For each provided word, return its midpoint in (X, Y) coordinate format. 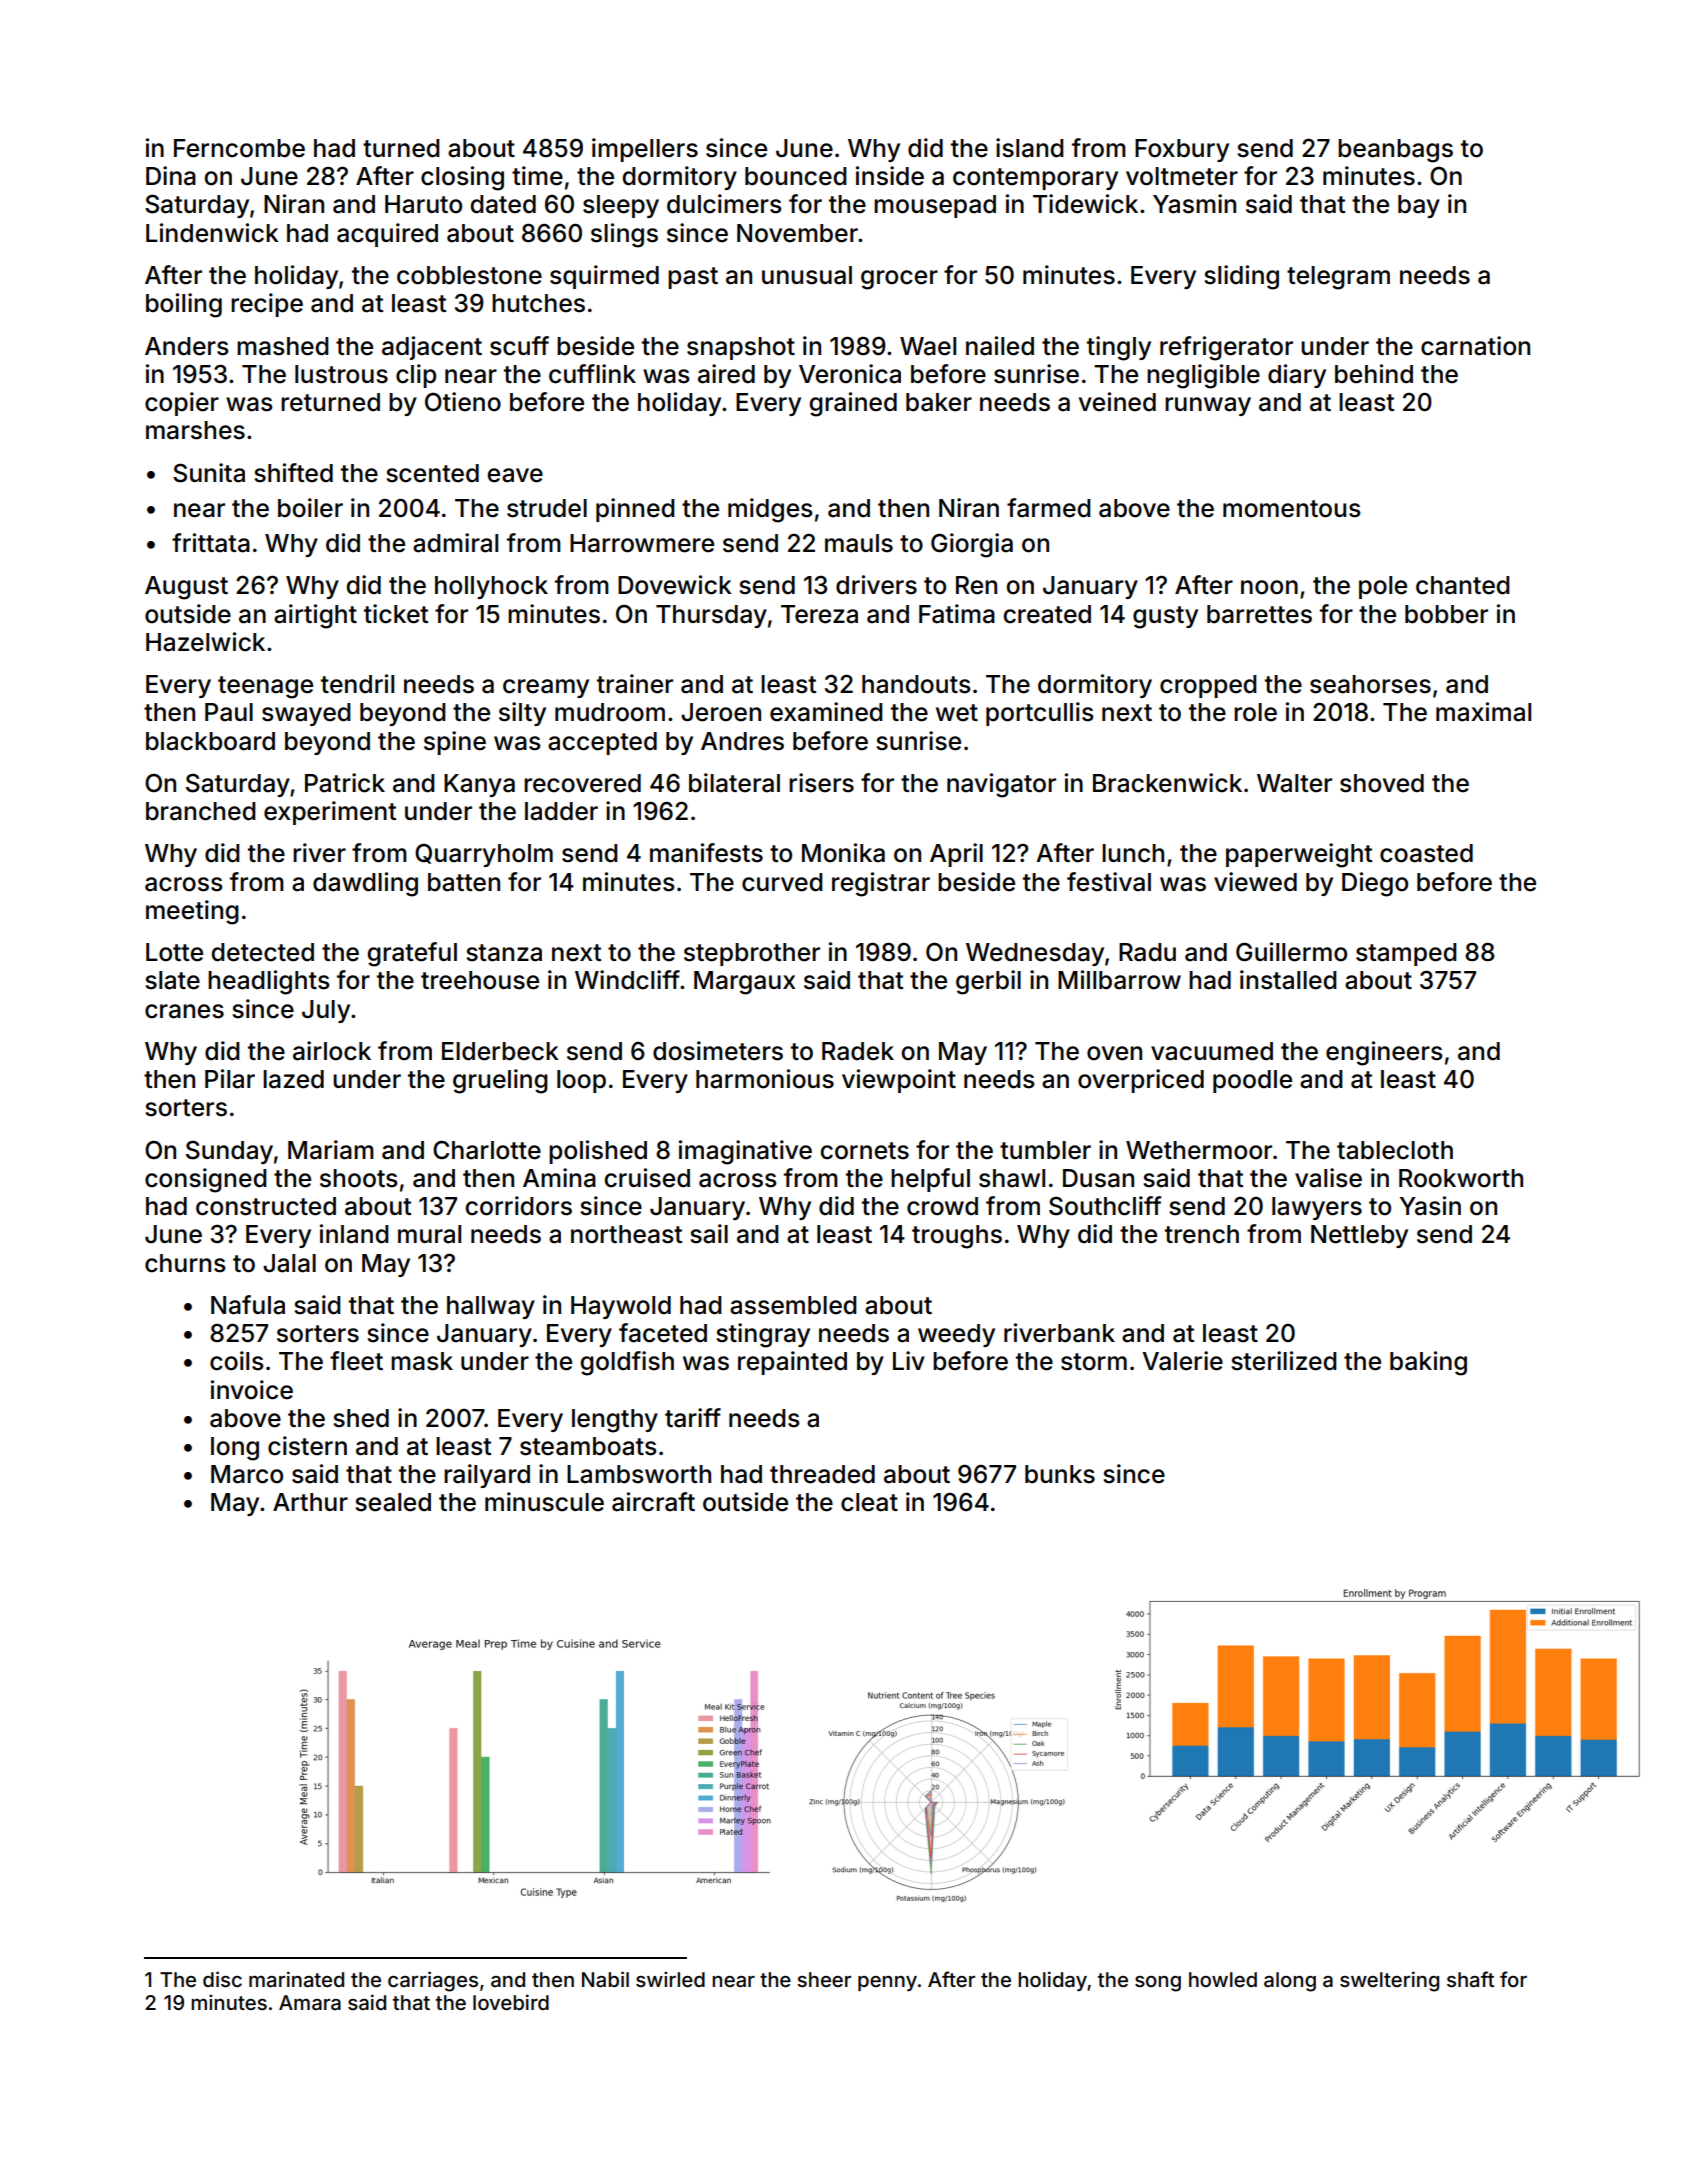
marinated (296, 1979)
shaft (1470, 1979)
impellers (645, 150)
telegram (1338, 278)
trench (1202, 1234)
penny (887, 1983)
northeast (627, 1234)
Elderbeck (500, 1051)
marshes (195, 430)
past (693, 278)
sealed (393, 1502)
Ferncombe (239, 148)
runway (1208, 406)
